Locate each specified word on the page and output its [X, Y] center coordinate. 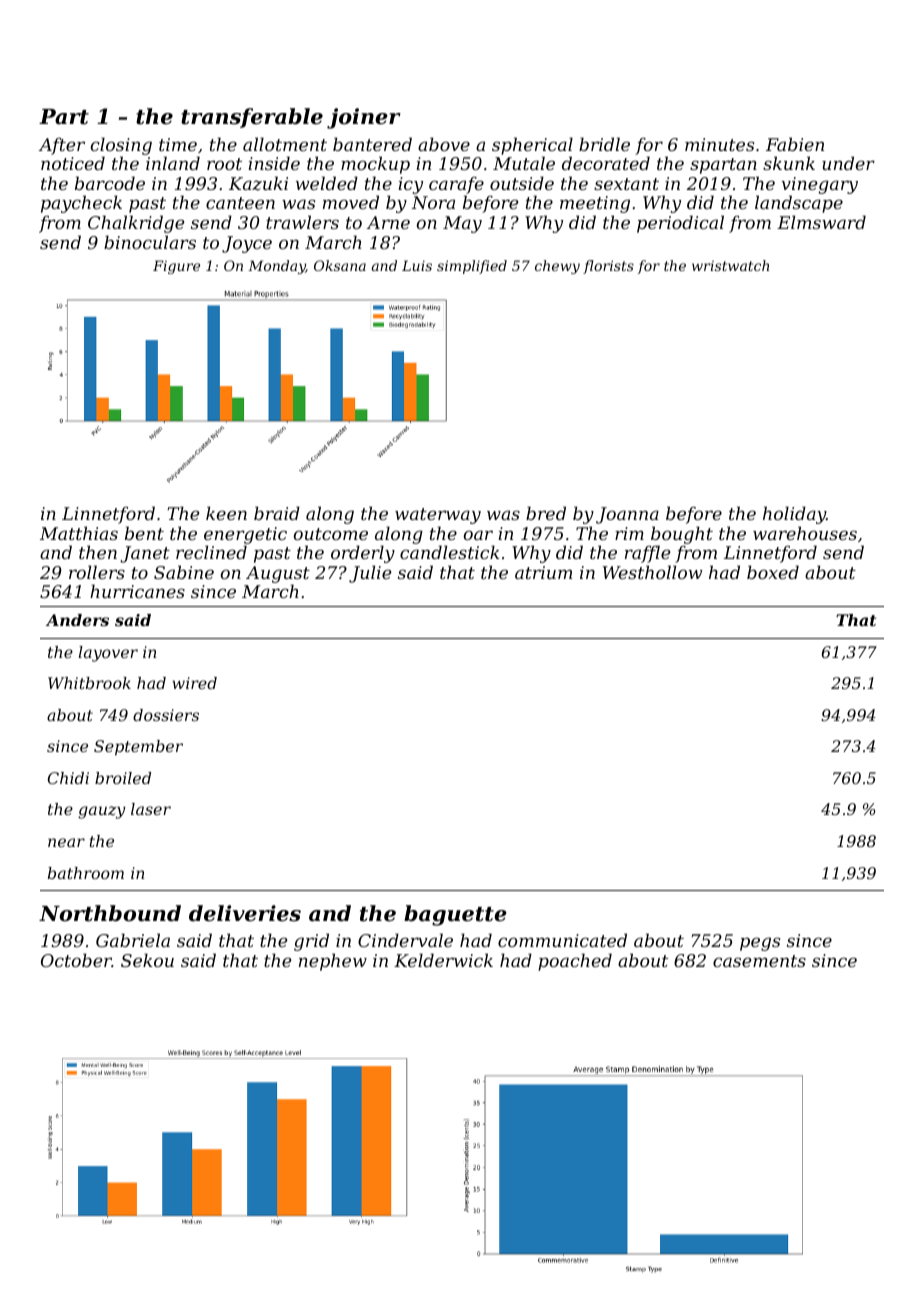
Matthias [79, 533]
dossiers [166, 715]
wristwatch [730, 265]
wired [194, 683]
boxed [773, 572]
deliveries [245, 913]
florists [608, 267]
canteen [240, 203]
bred [546, 513]
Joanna [627, 515]
